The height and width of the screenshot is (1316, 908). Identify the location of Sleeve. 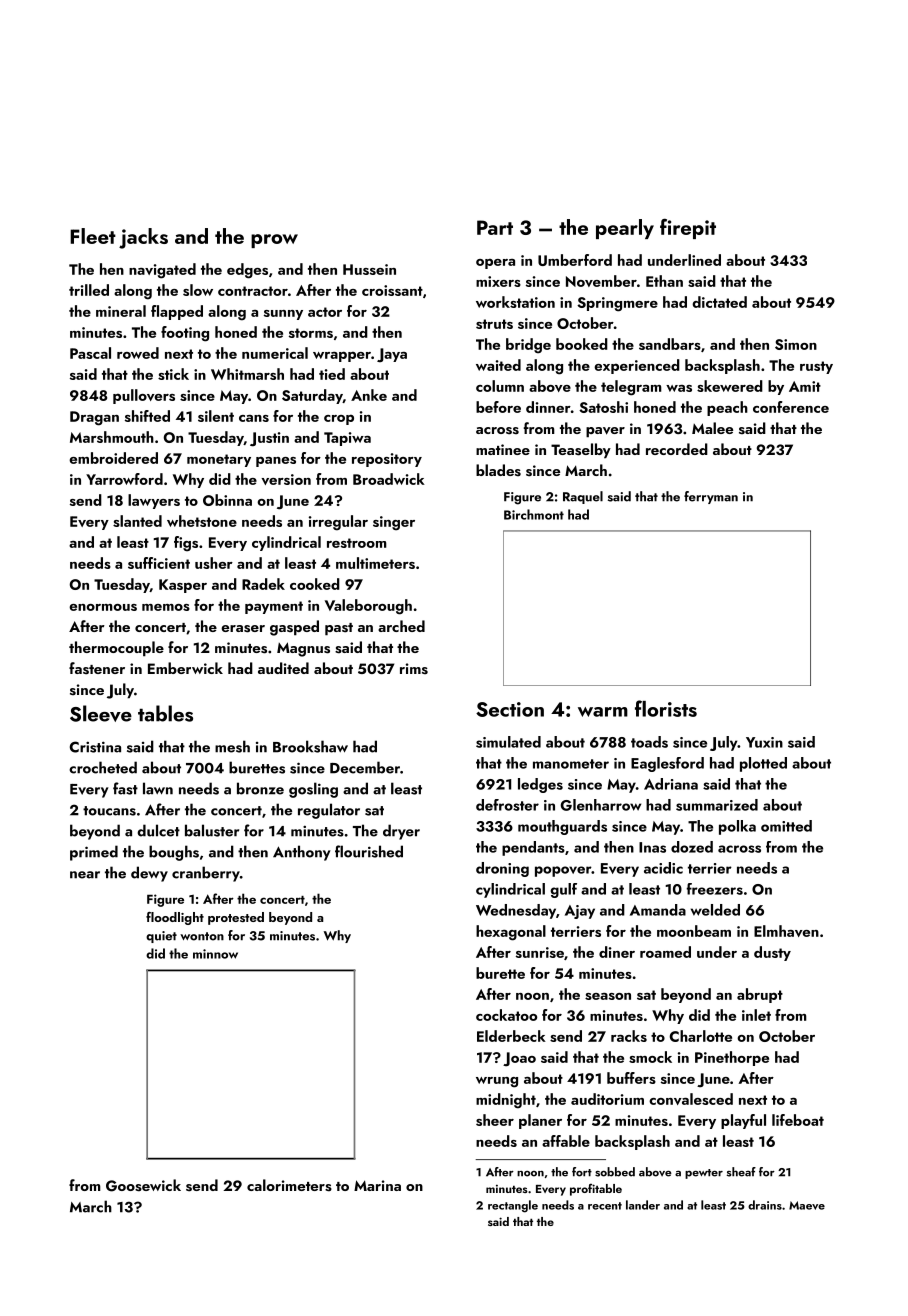
(101, 713).
